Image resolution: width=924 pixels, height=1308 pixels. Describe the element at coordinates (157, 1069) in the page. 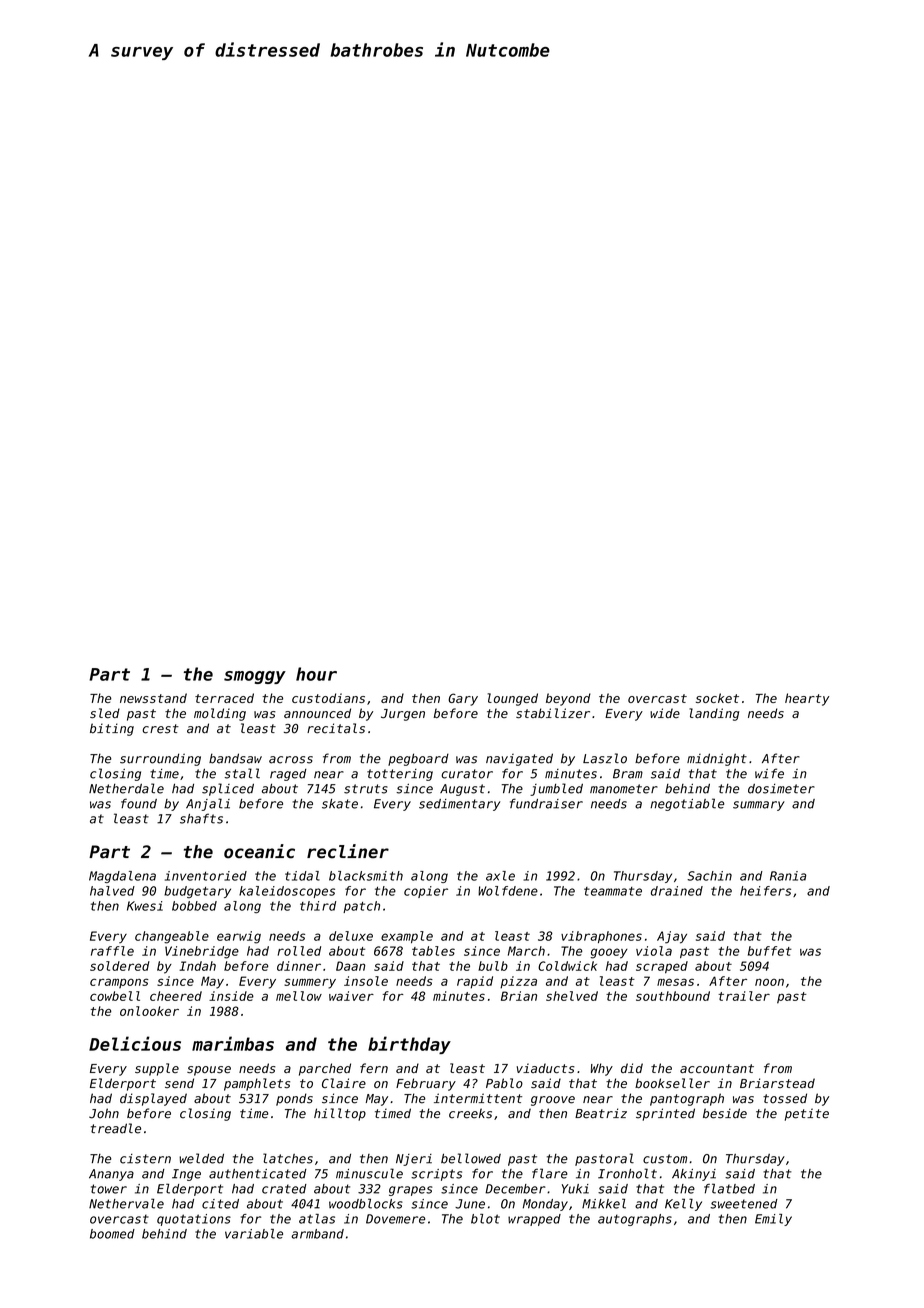

I see `supple` at that location.
